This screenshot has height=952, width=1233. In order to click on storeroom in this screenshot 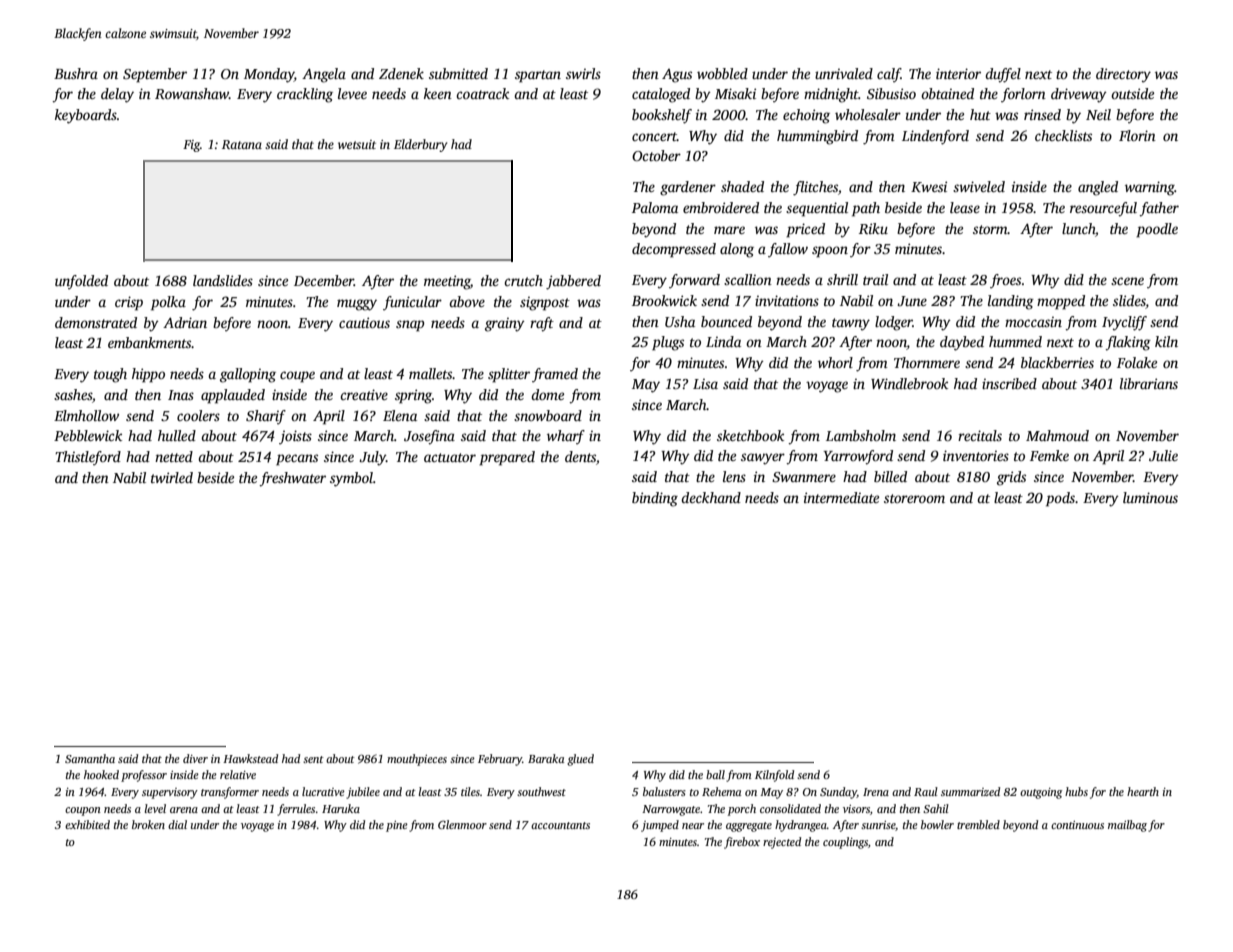, I will do `click(914, 498)`.
